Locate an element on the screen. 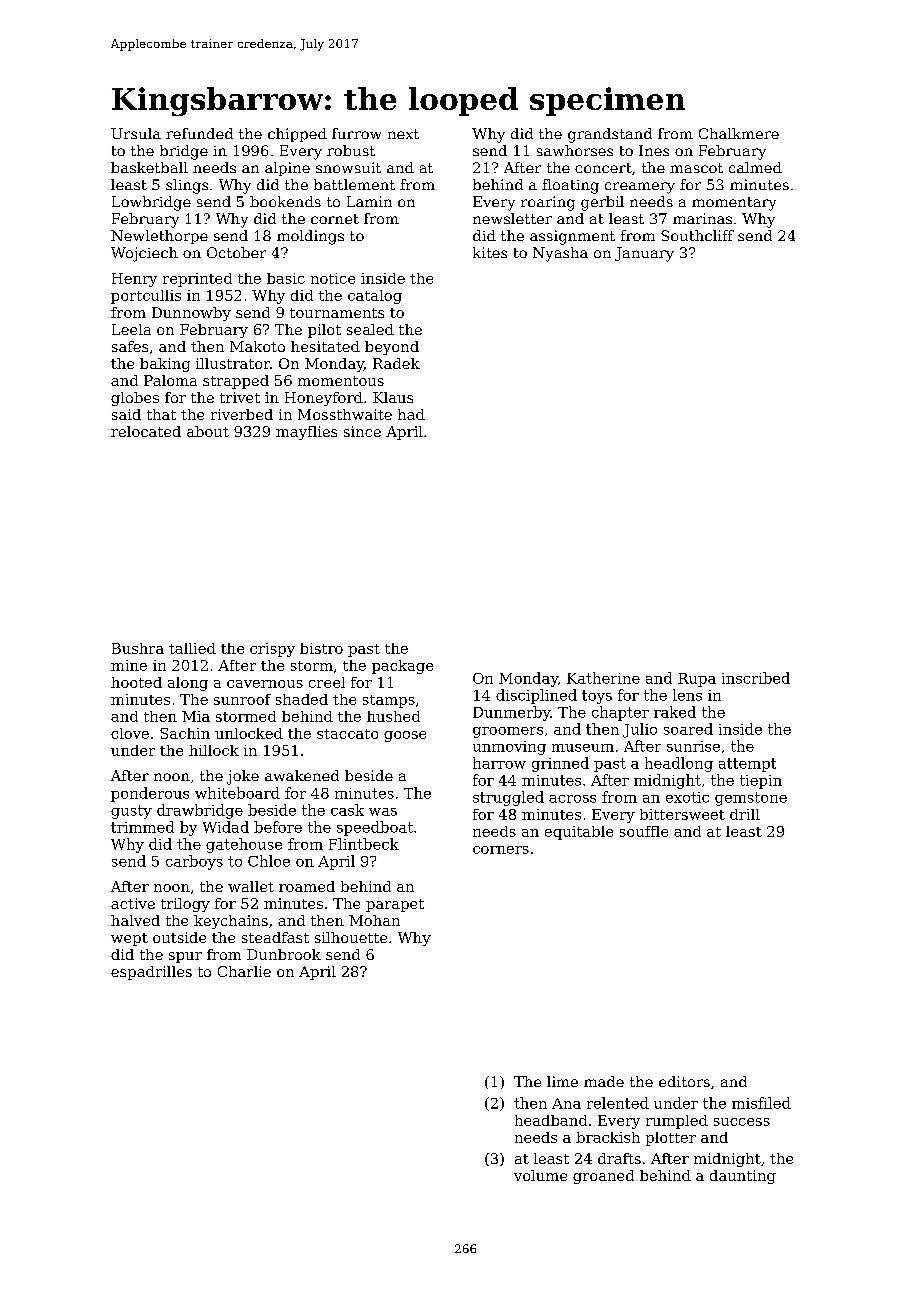 The width and height of the screenshot is (908, 1316). plotter is located at coordinates (671, 1139).
